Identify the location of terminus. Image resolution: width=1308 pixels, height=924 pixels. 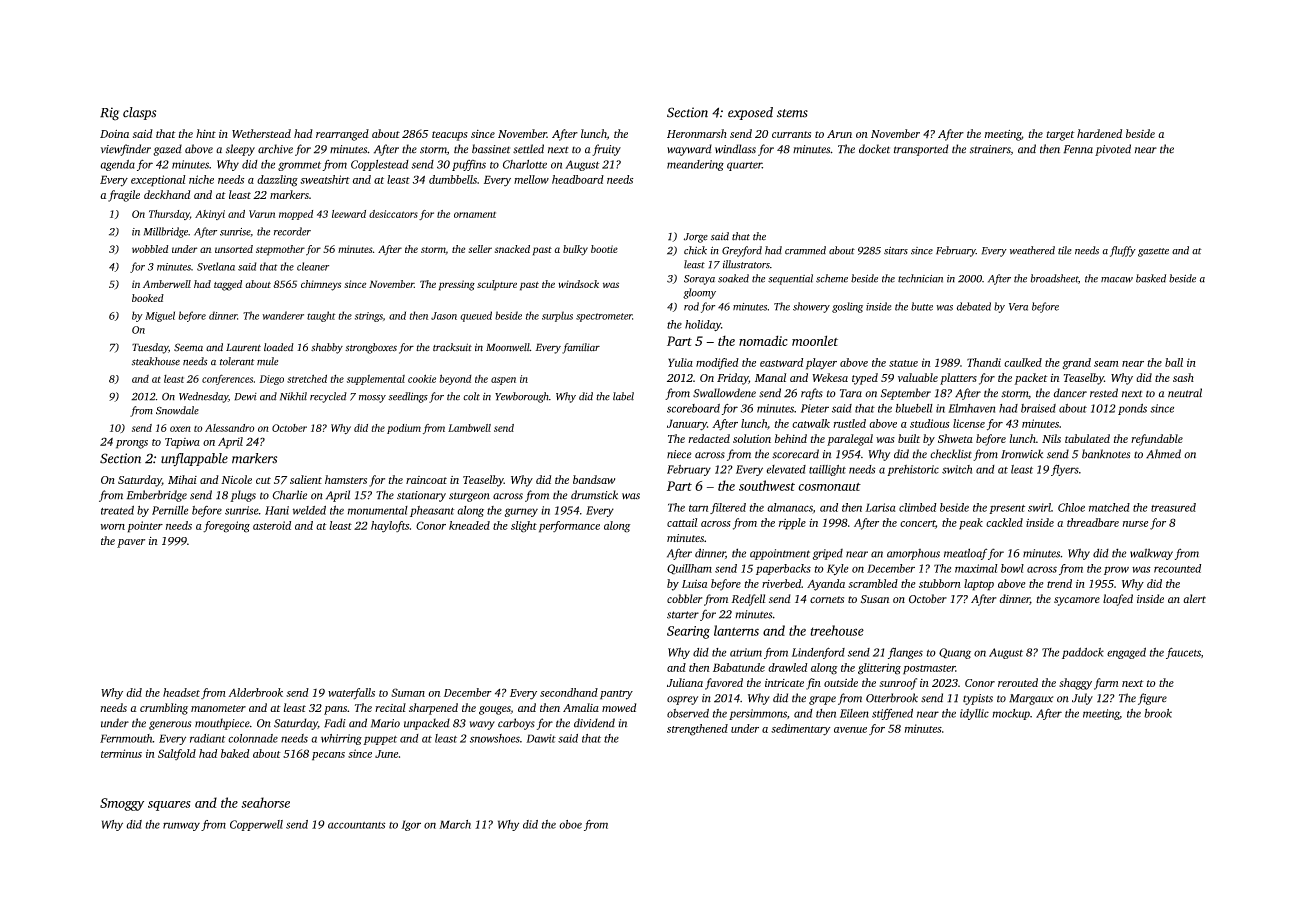
(121, 753).
